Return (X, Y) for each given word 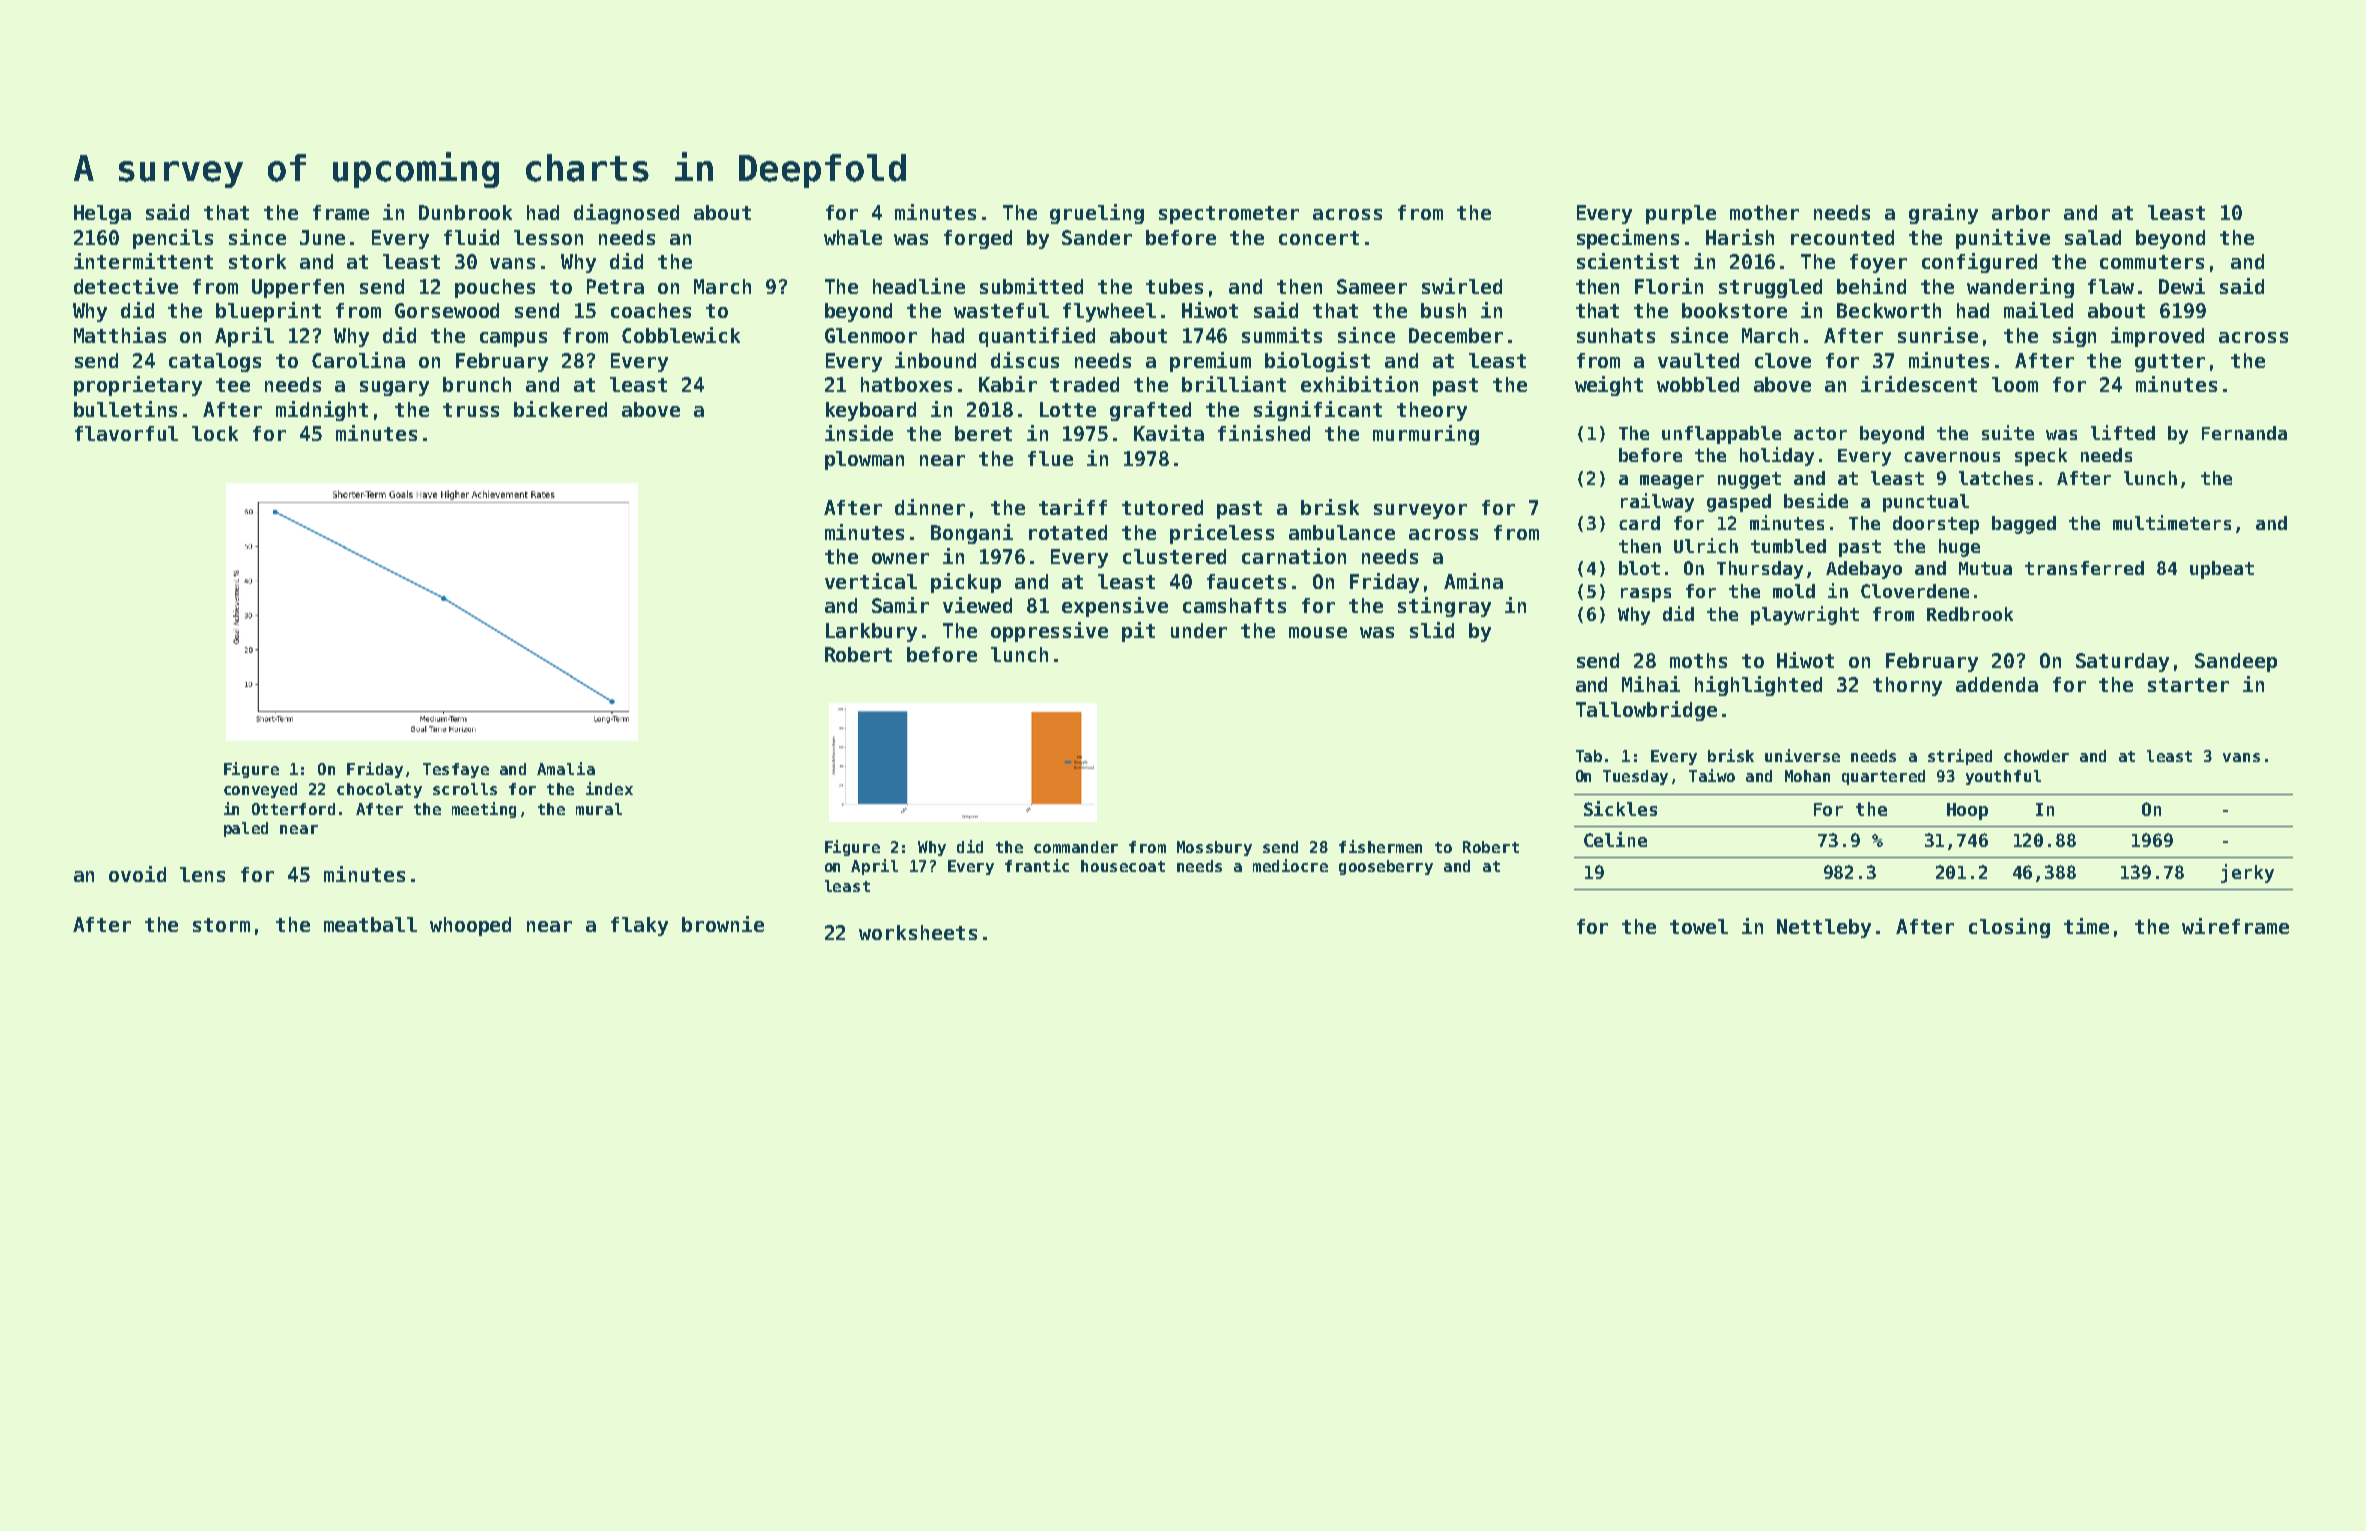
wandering (2020, 288)
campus (513, 339)
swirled (1462, 286)
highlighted (1758, 686)
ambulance (1342, 532)
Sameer (1372, 286)
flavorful (126, 433)
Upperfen (298, 288)
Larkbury (871, 632)
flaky (639, 926)
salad (2093, 237)
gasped (1739, 503)
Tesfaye (456, 770)
